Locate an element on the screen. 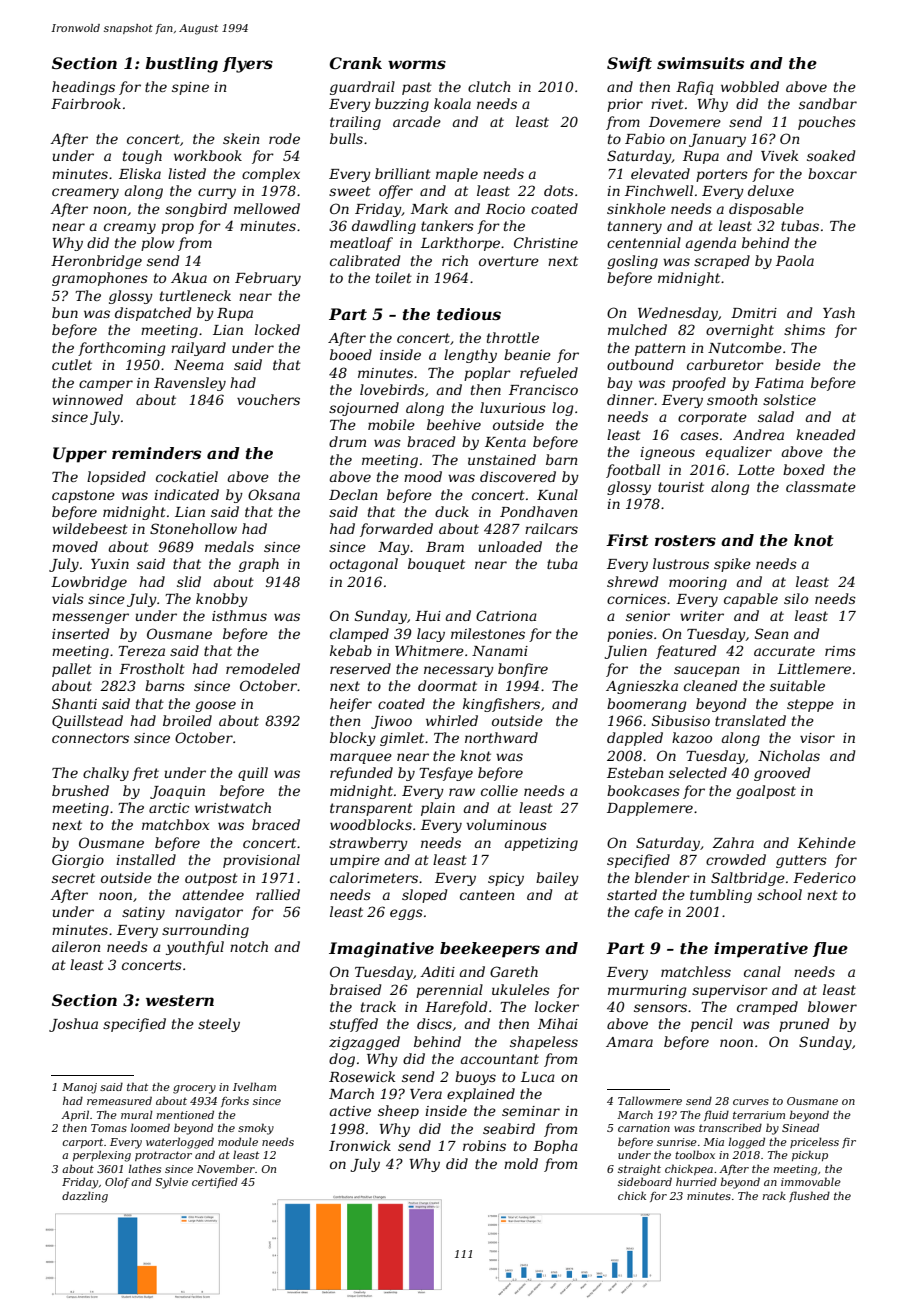 The height and width of the screenshot is (1316, 908). Tereza is located at coordinates (141, 651).
